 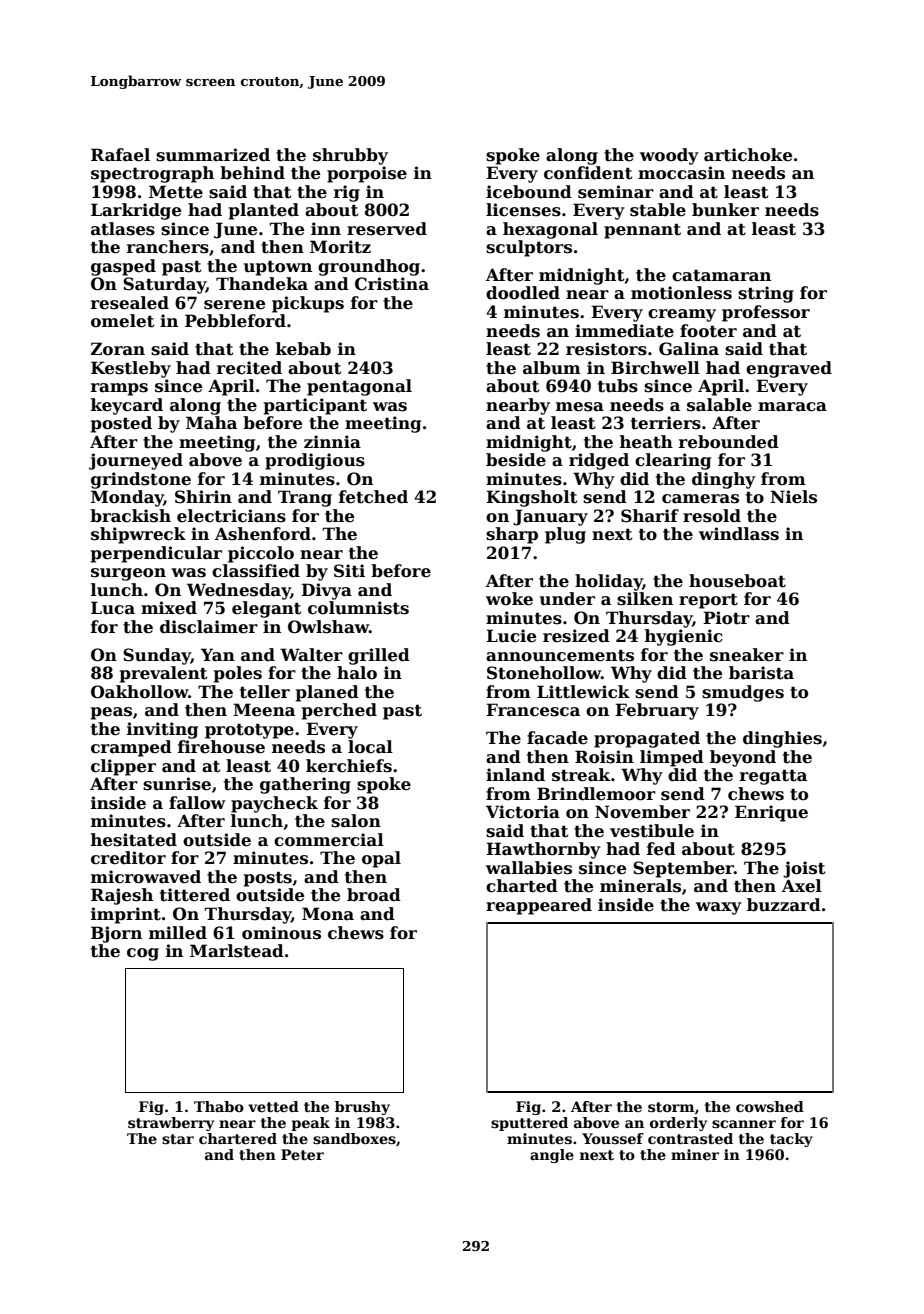 What do you see at coordinates (373, 497) in the image?
I see `fetched` at bounding box center [373, 497].
